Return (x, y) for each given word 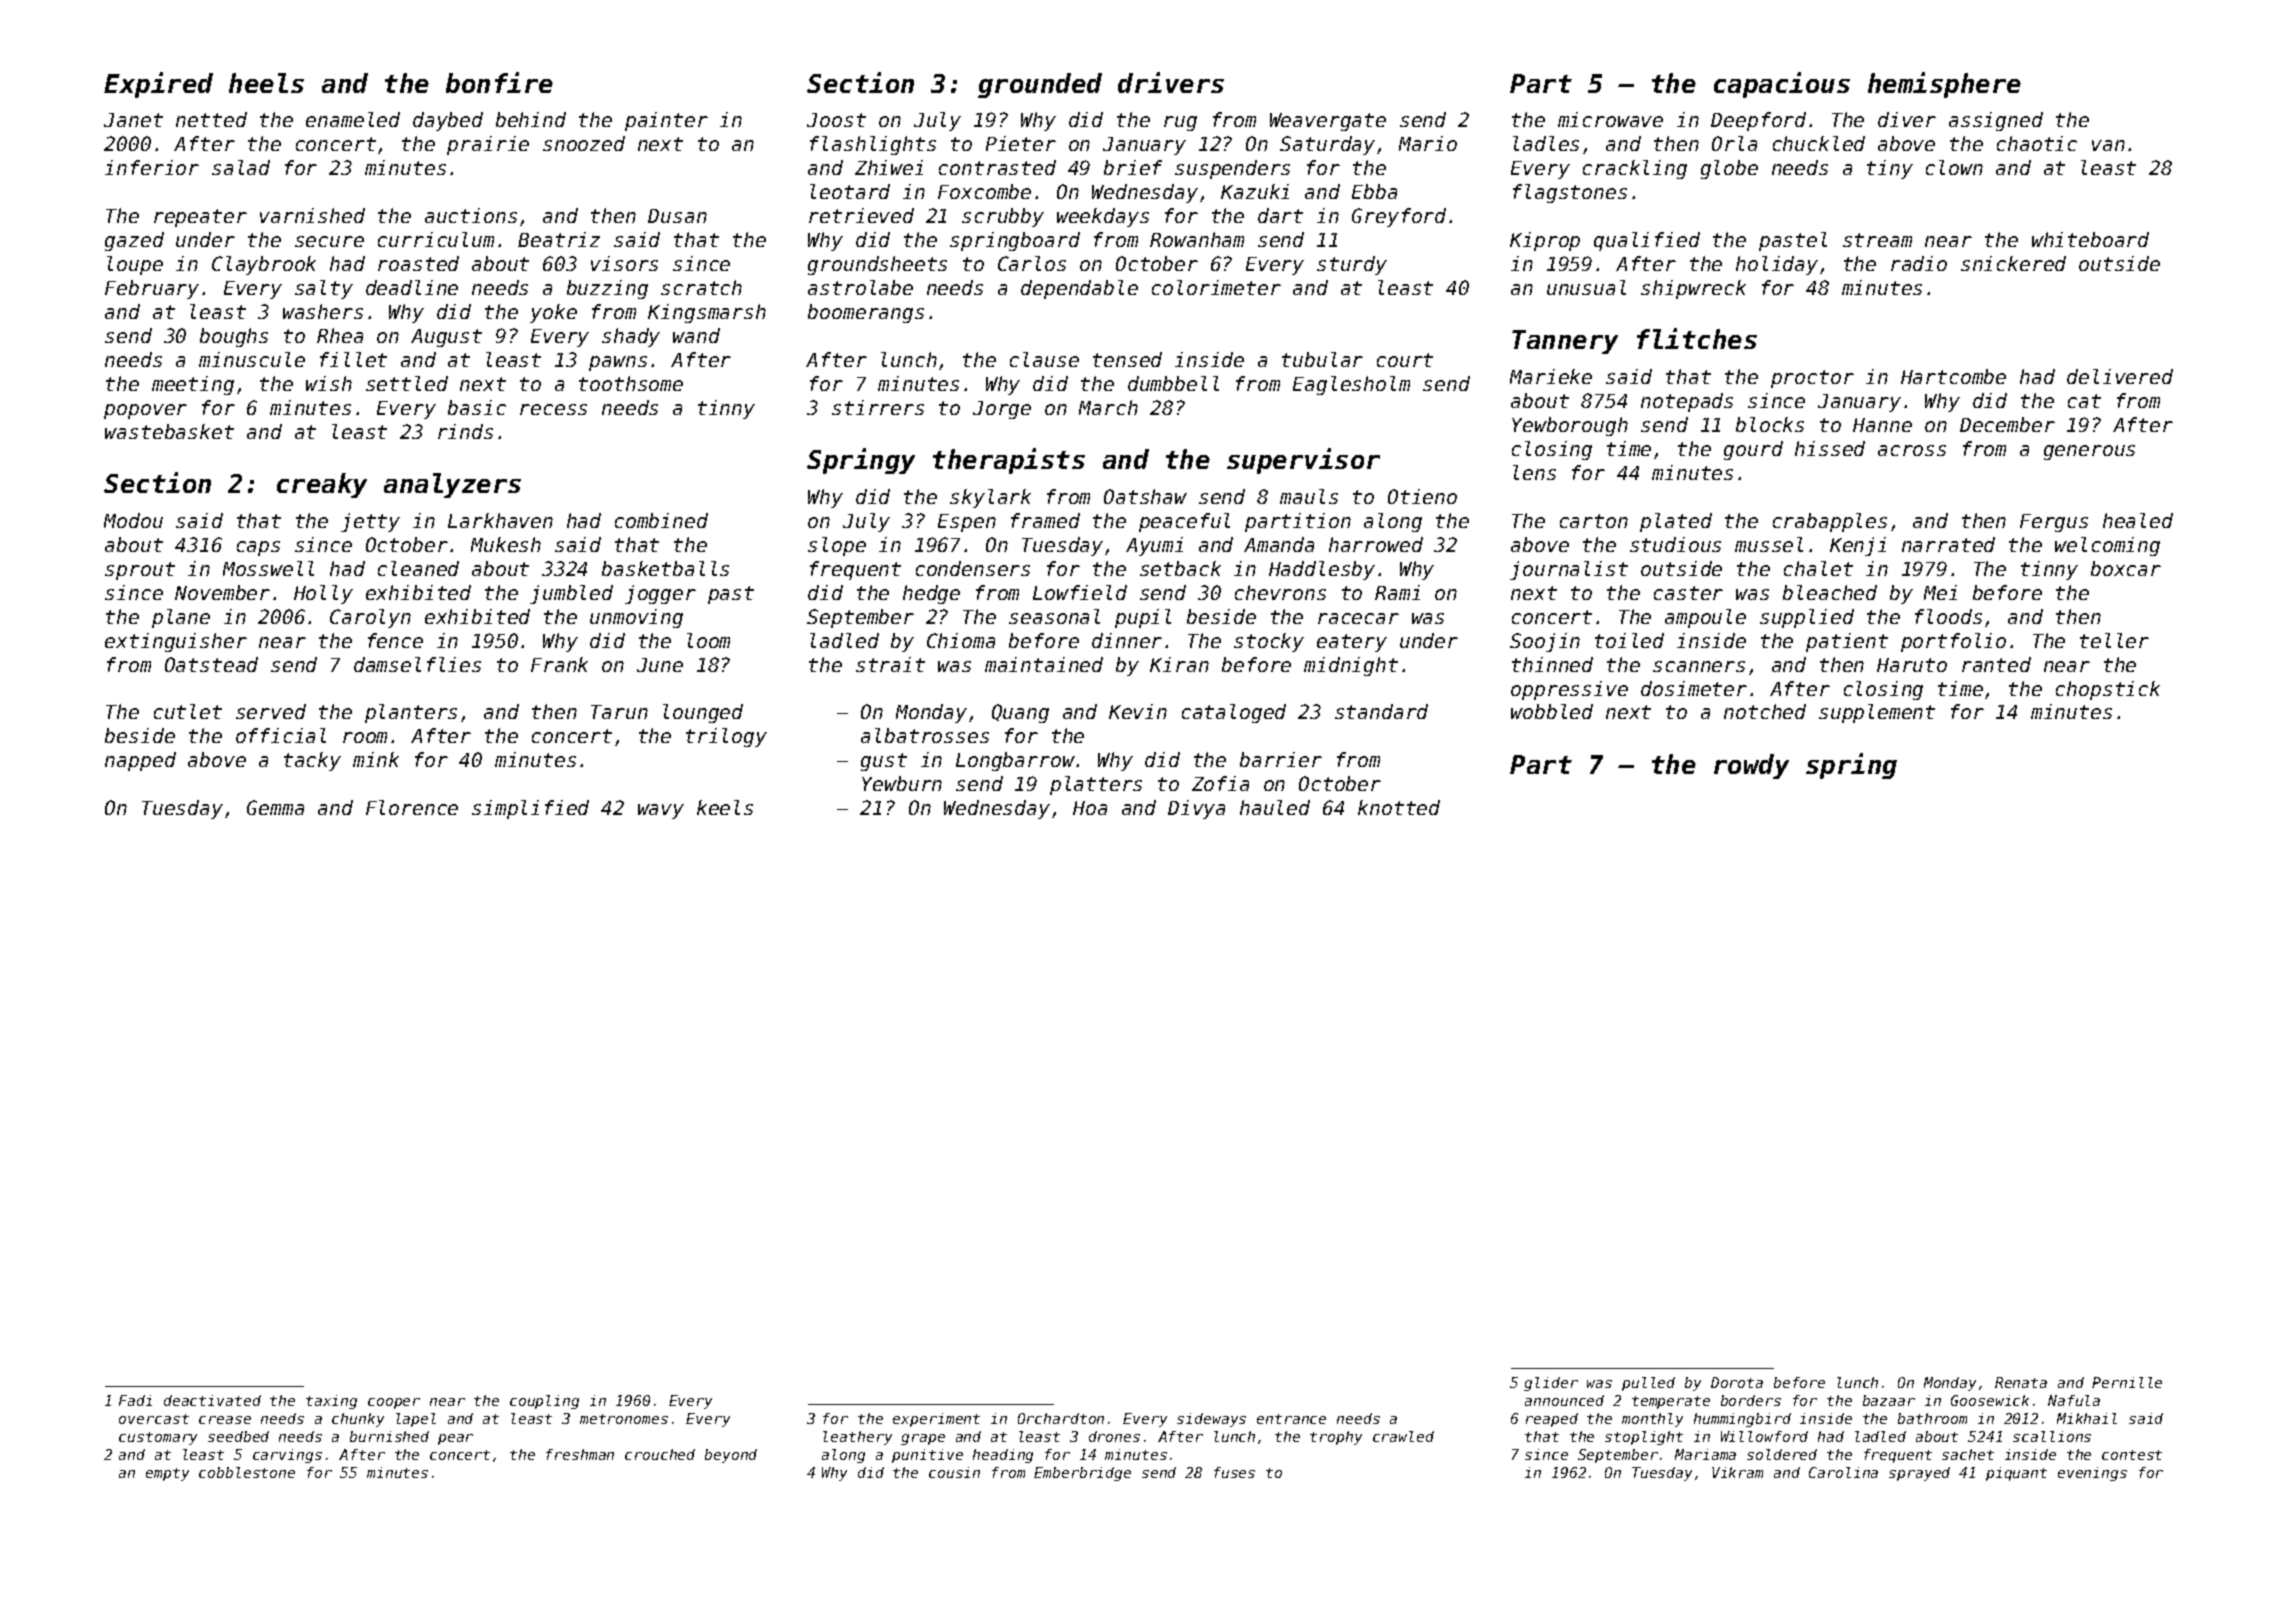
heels (266, 83)
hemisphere (1944, 85)
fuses (1234, 1472)
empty (167, 1474)
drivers (1171, 82)
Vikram (1737, 1472)
